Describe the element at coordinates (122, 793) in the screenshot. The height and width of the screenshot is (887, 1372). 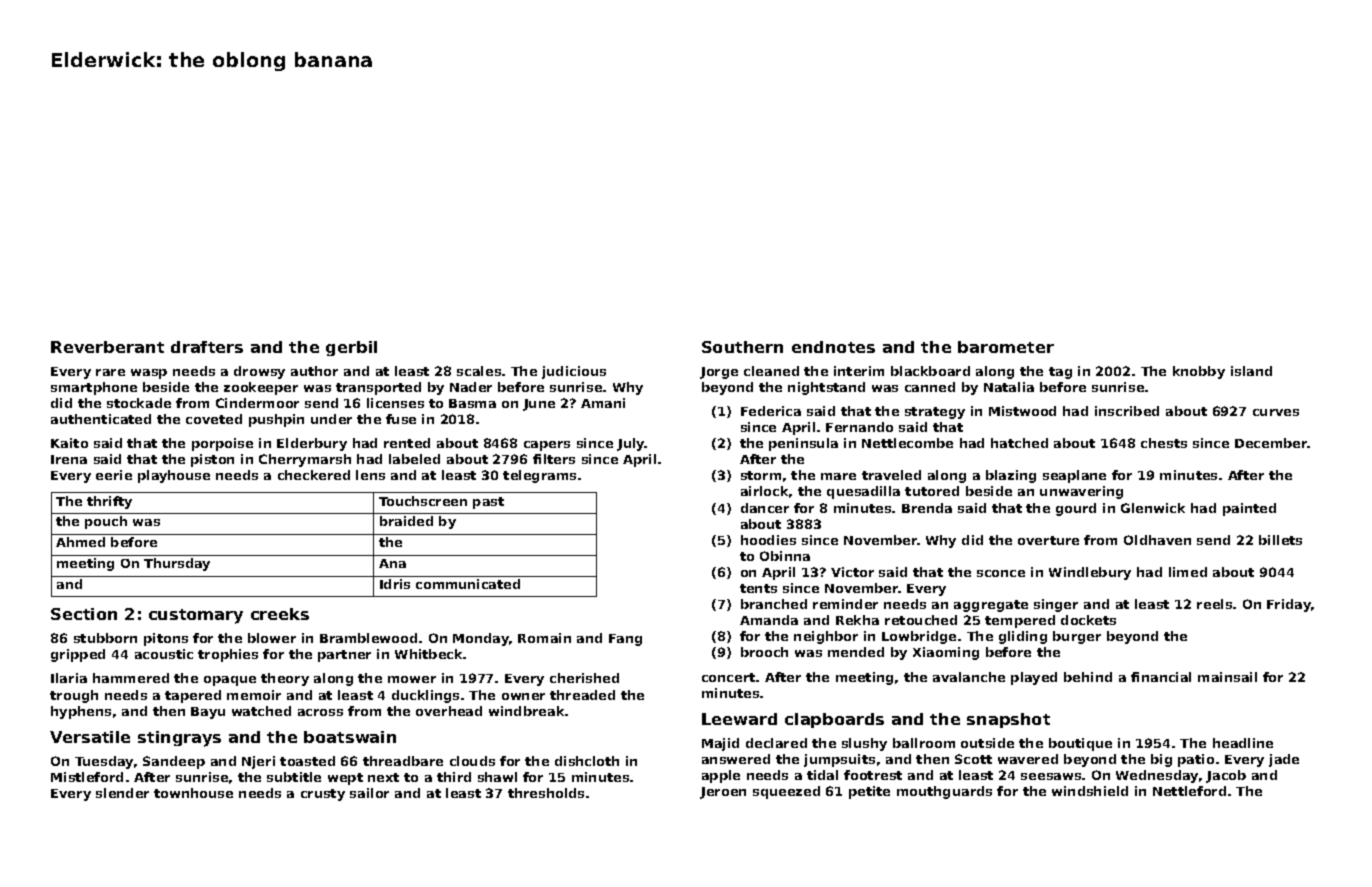
I see `slender` at that location.
